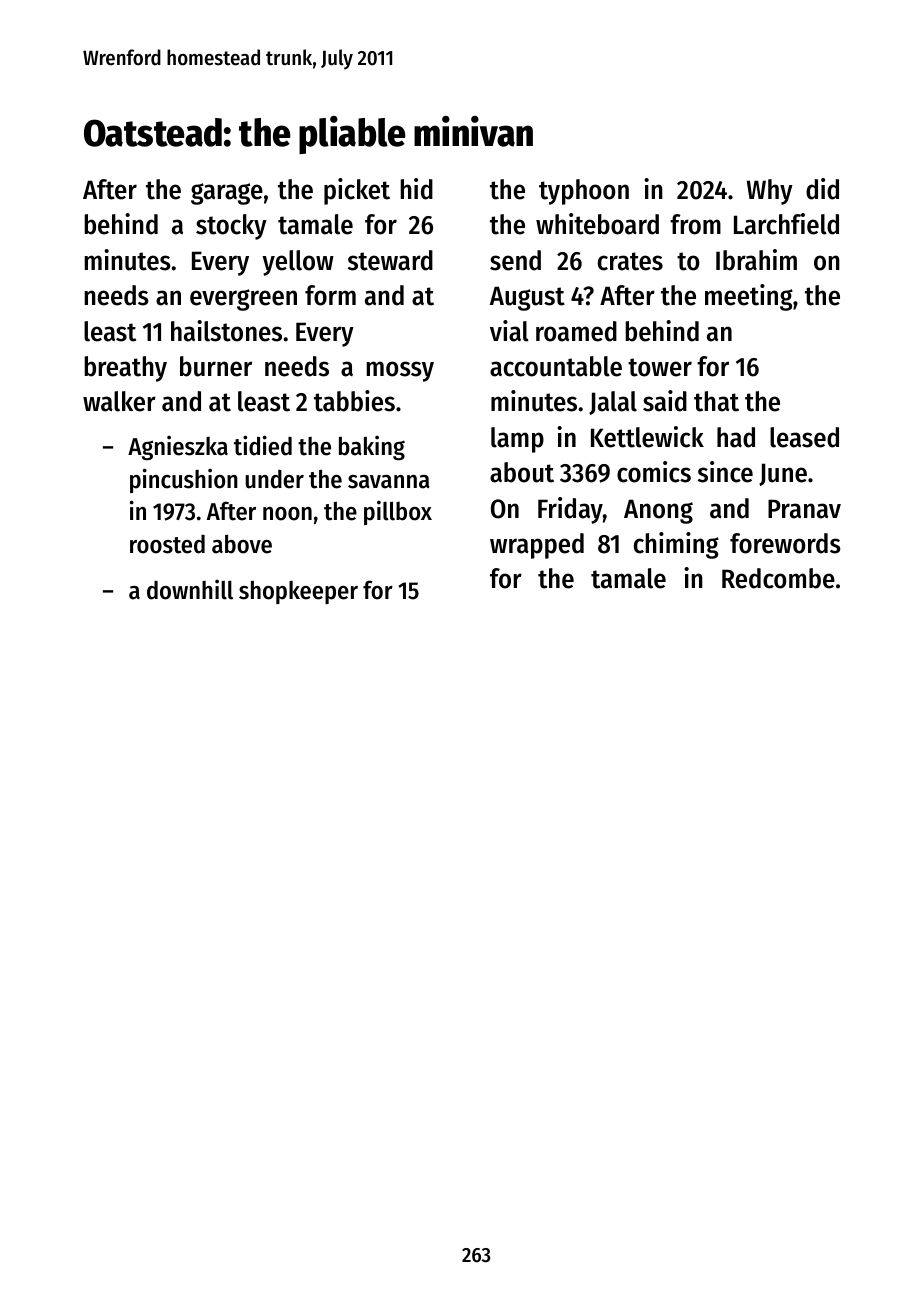 Image resolution: width=924 pixels, height=1311 pixels. Describe the element at coordinates (522, 472) in the screenshot. I see `about` at that location.
